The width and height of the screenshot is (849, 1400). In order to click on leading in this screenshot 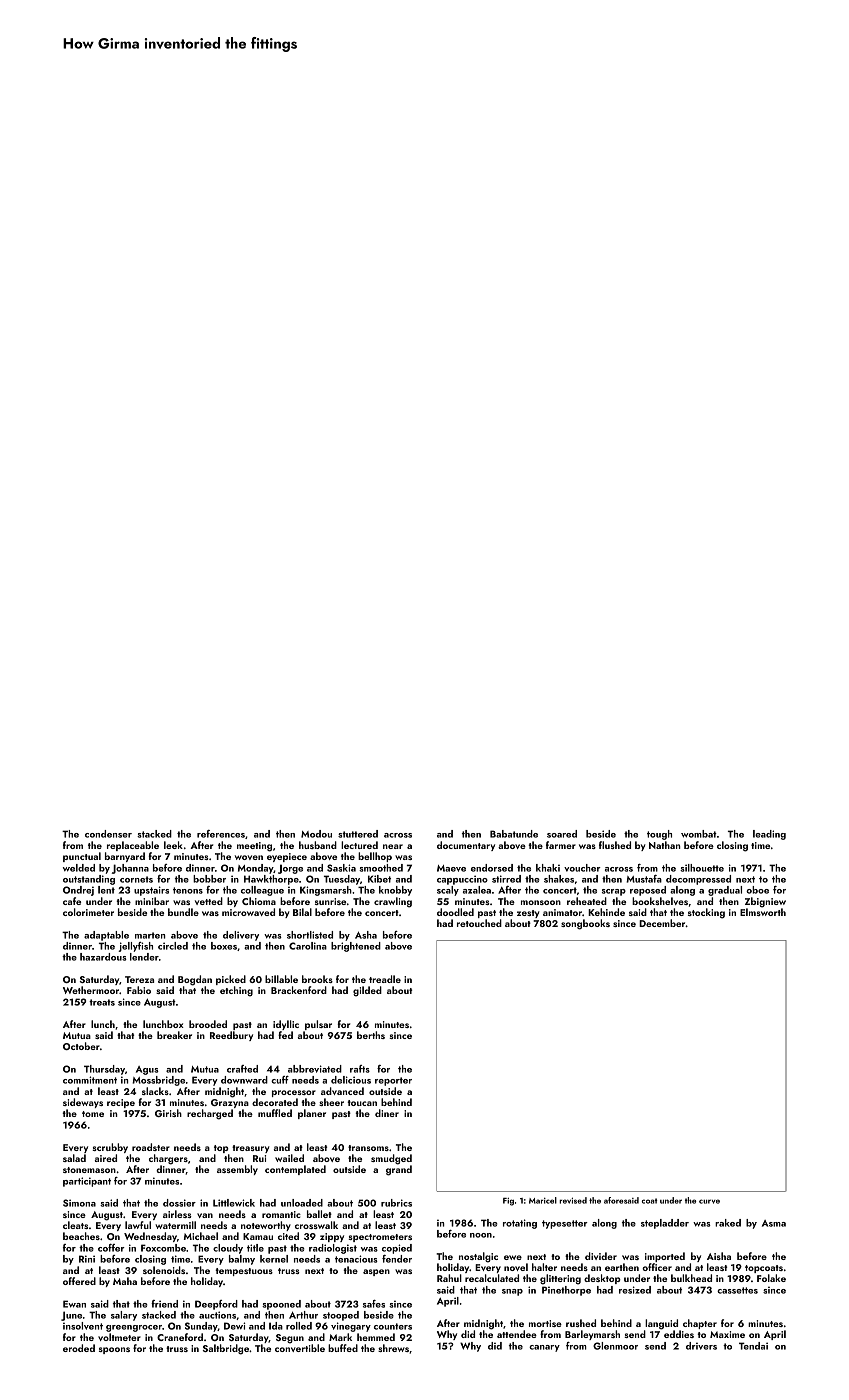, I will do `click(769, 835)`.
